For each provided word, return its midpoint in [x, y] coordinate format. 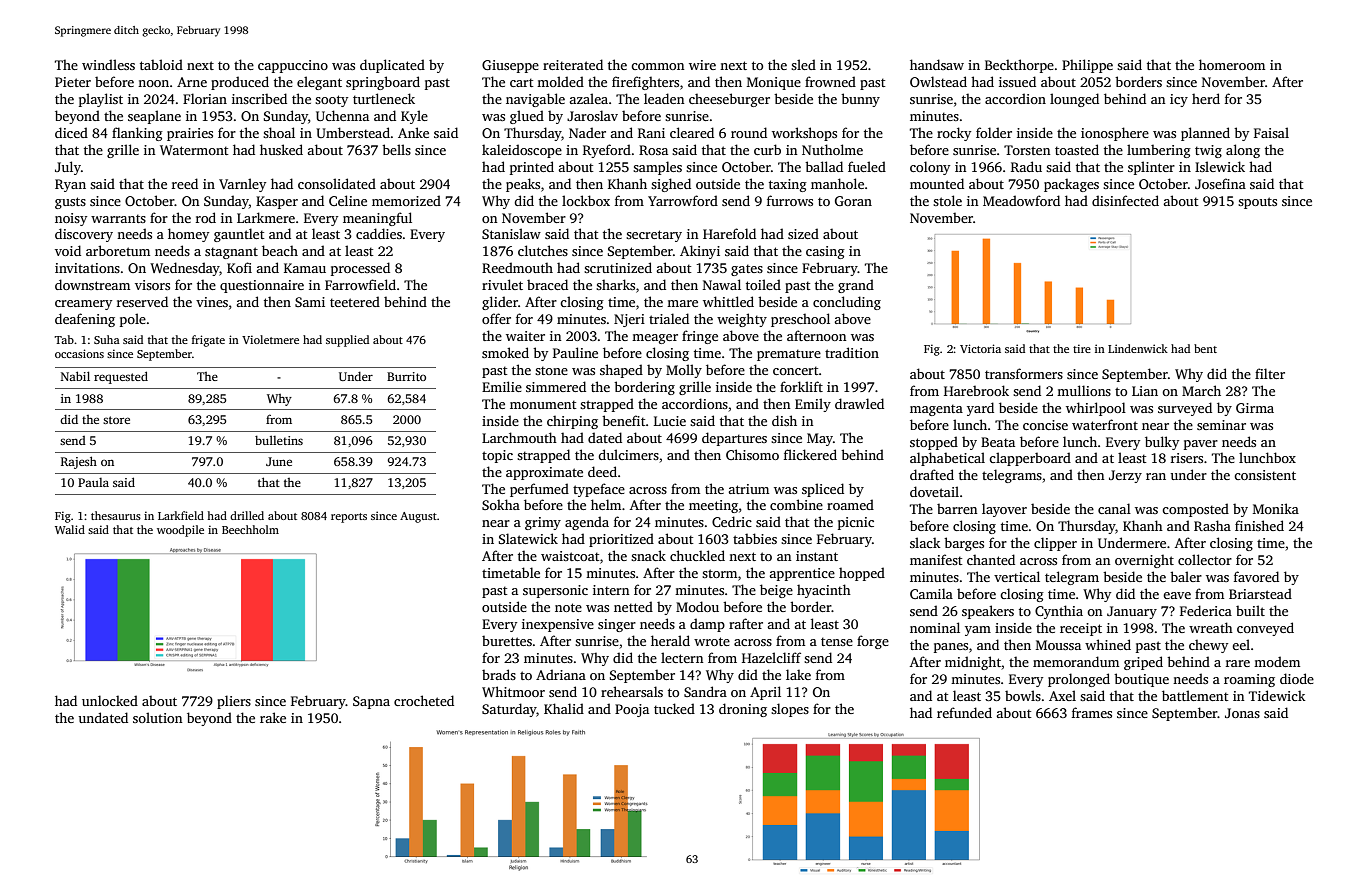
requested [121, 377]
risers [1187, 458]
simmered [556, 386]
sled [803, 64]
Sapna [371, 702]
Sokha [501, 504]
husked [281, 149]
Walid [70, 529]
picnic [856, 523]
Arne [192, 82]
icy [1179, 100]
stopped [934, 443]
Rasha [1212, 525]
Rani [651, 133]
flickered [810, 454]
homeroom [1232, 64]
